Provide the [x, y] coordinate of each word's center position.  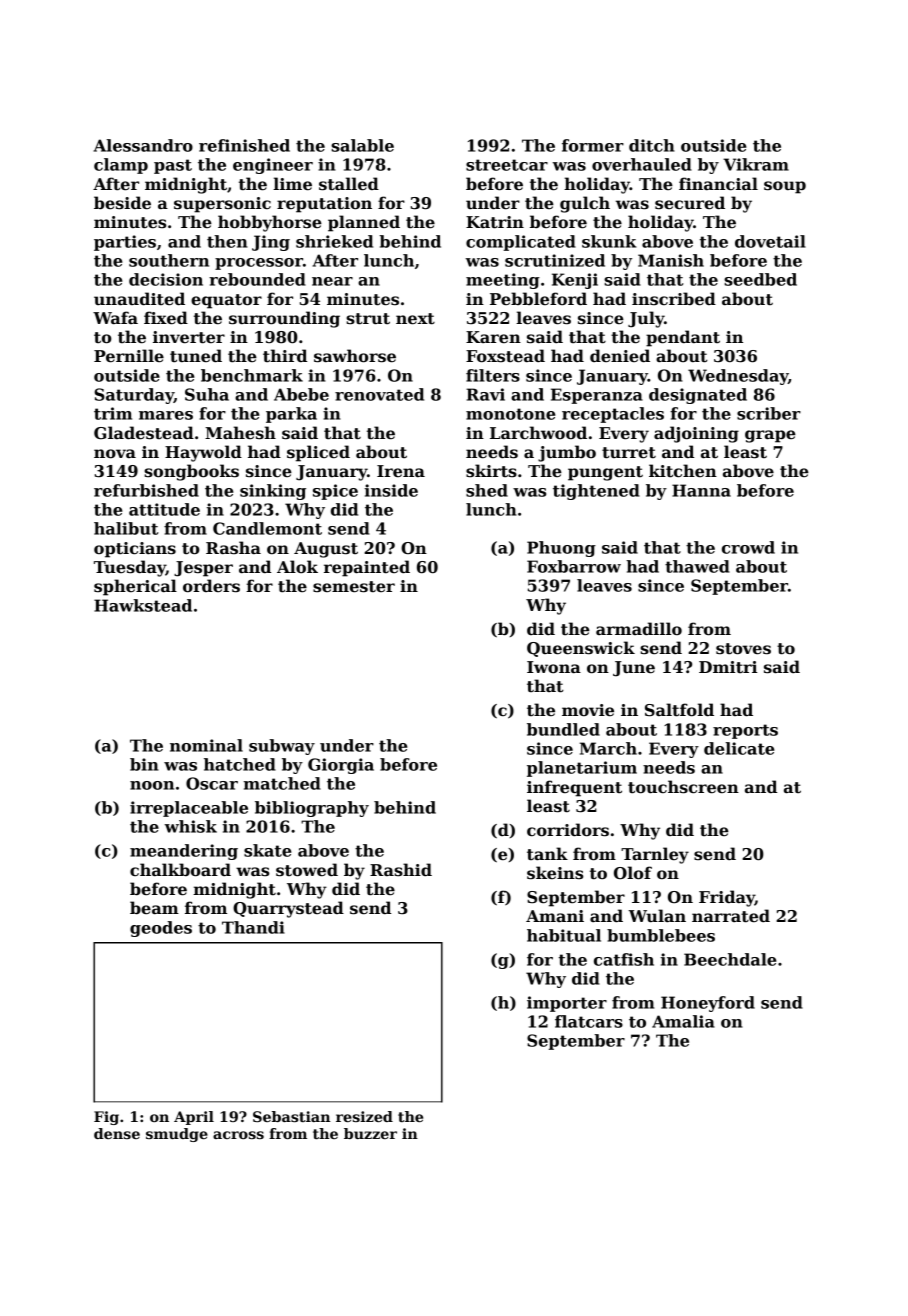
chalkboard [180, 870]
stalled [349, 184]
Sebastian [291, 1116]
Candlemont [267, 528]
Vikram [756, 164]
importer [567, 1004]
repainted [367, 568]
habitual [564, 935]
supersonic [222, 205]
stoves [743, 649]
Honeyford [708, 1004]
